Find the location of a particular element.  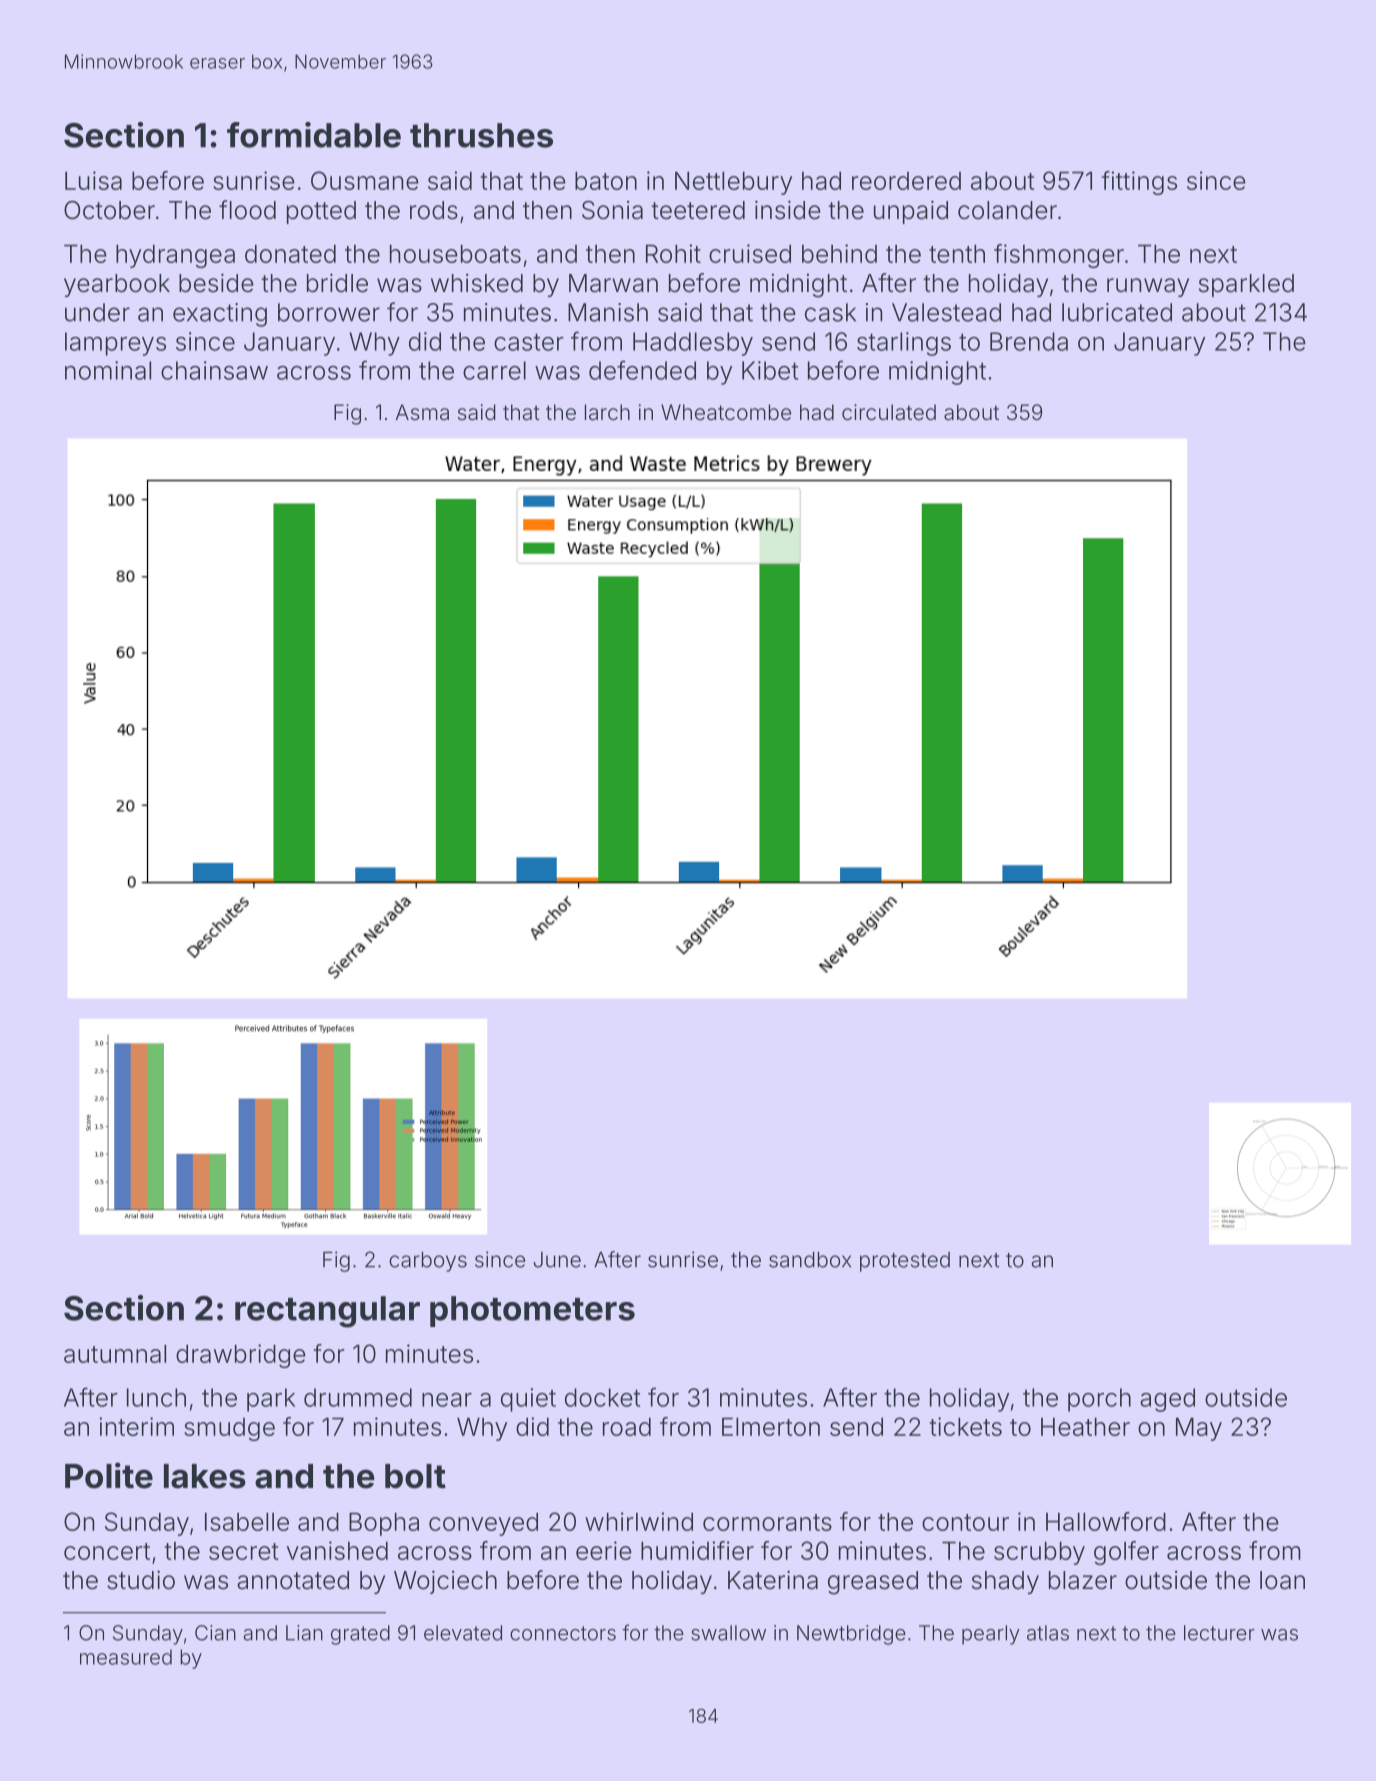

aged is located at coordinates (1167, 1400).
